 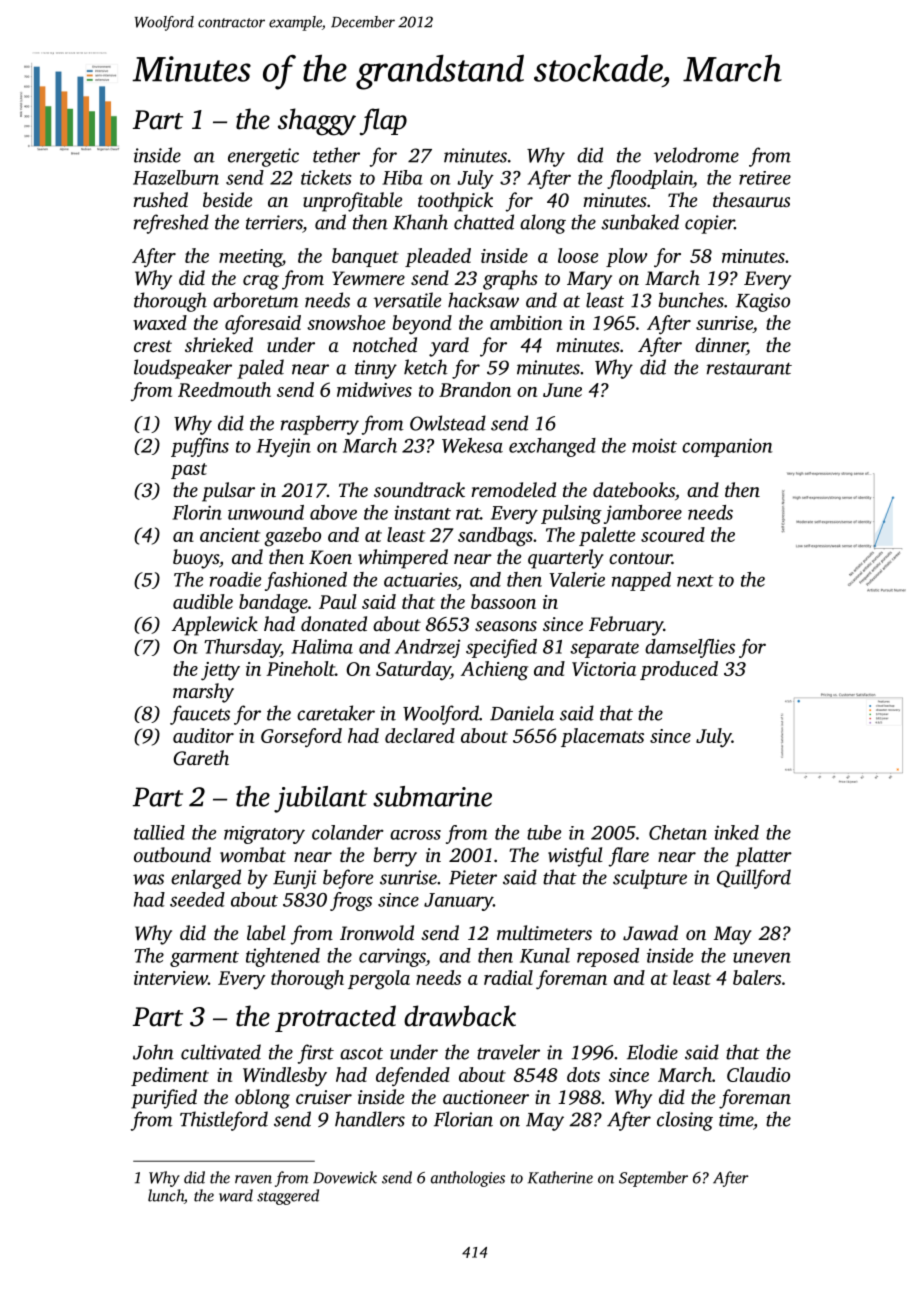 What do you see at coordinates (468, 1179) in the document?
I see `anthologies` at bounding box center [468, 1179].
